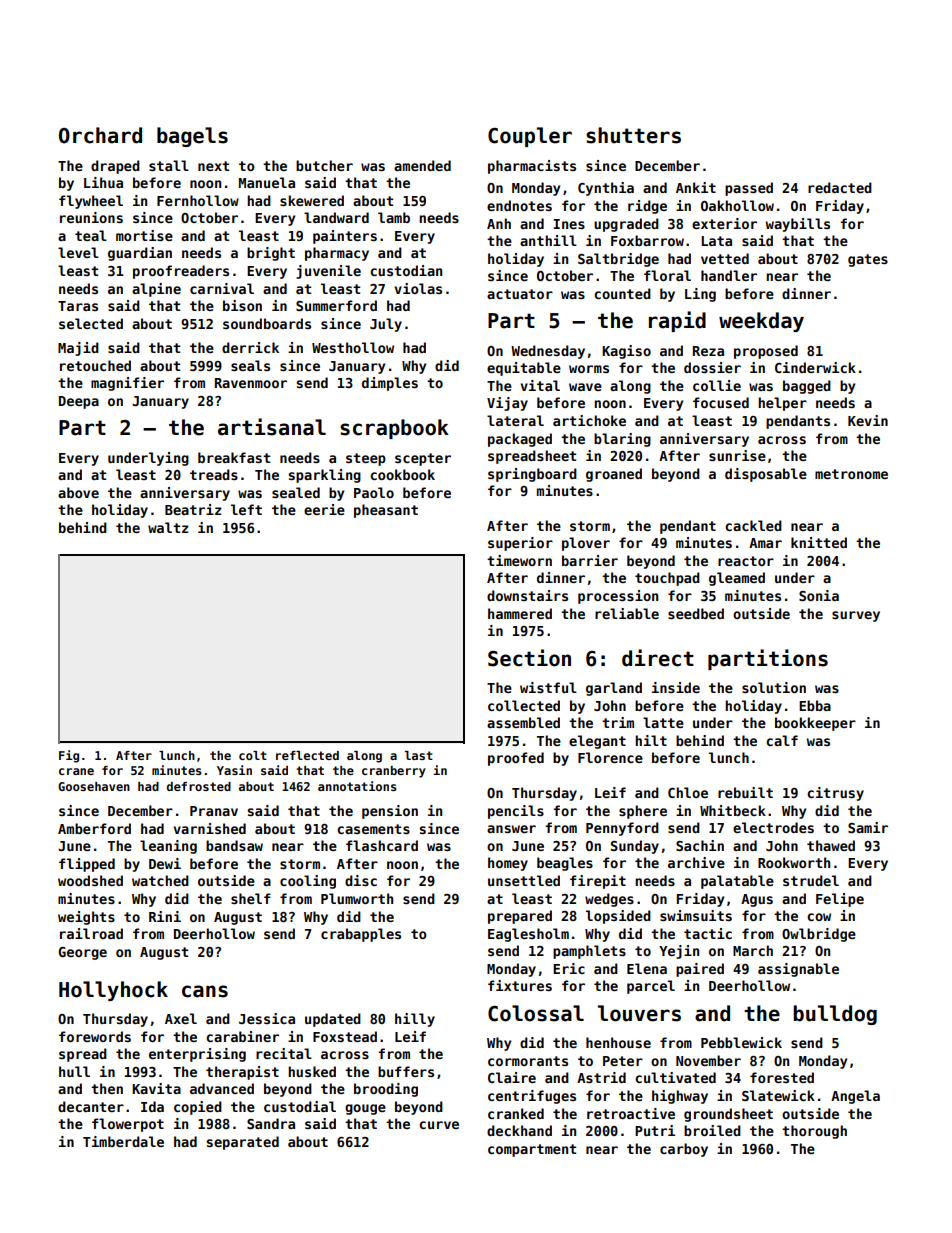  I want to click on derrick, so click(250, 347).
